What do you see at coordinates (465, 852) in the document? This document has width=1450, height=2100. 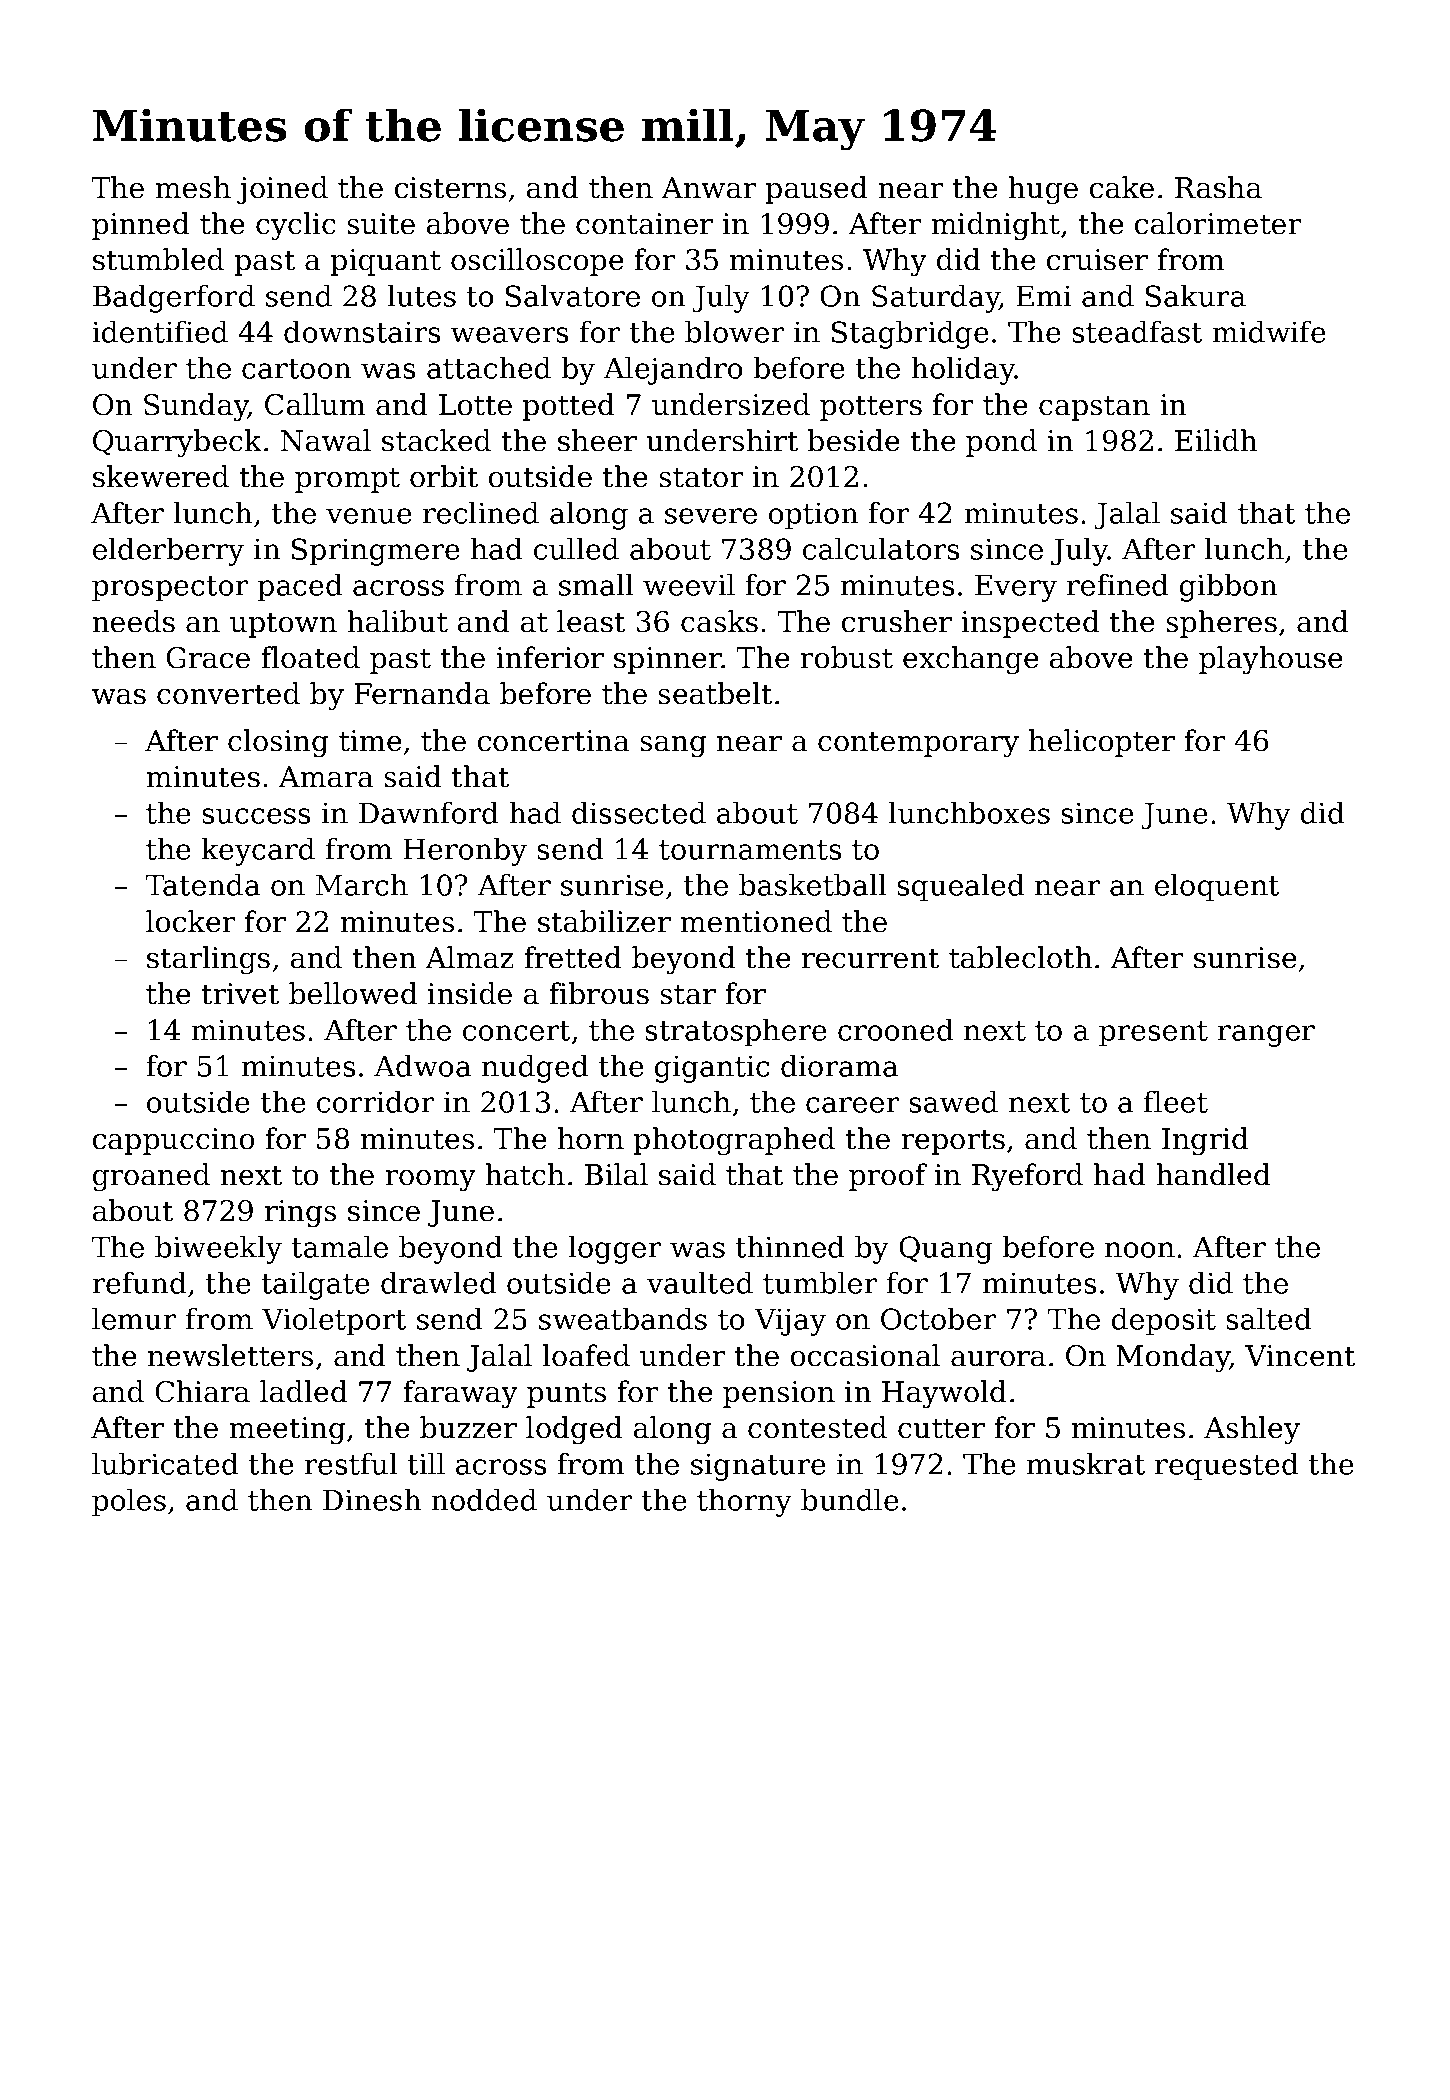 I see `Heronby` at bounding box center [465, 852].
